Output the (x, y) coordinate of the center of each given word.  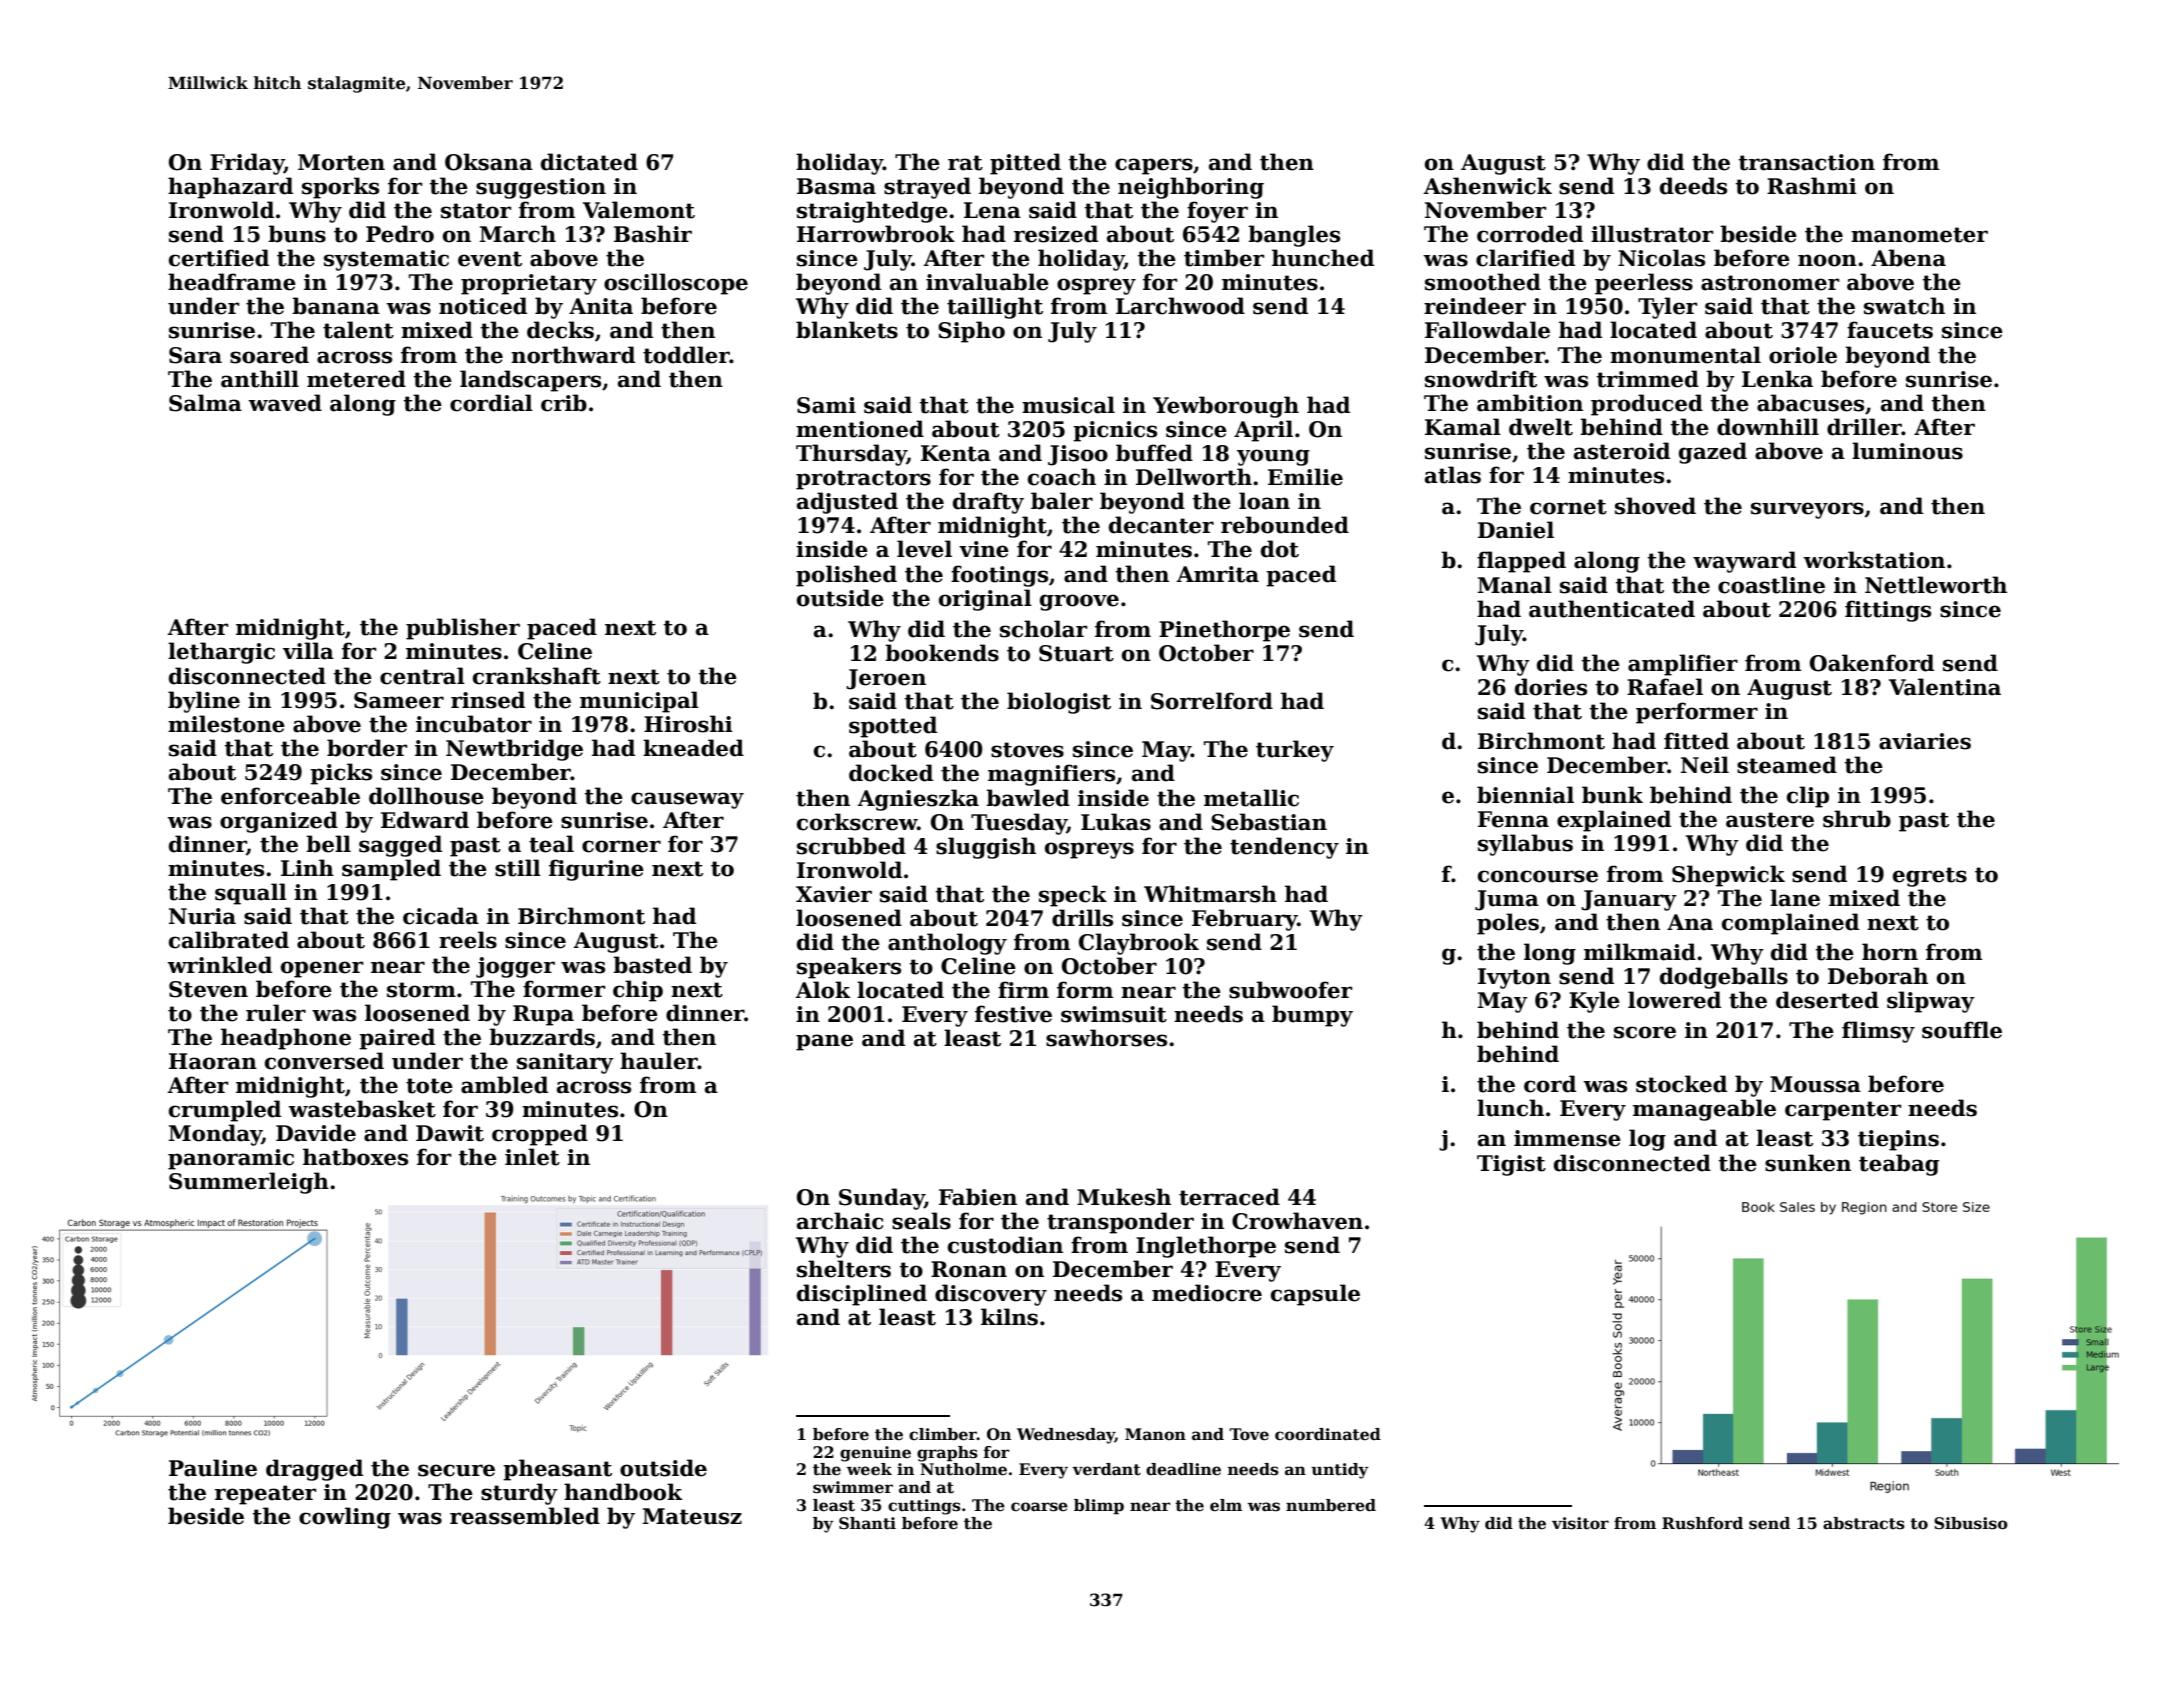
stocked (1681, 1084)
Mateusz (692, 1516)
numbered (1331, 1505)
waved (285, 403)
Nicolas (1661, 258)
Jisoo (1078, 455)
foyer (1217, 212)
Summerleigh (249, 1183)
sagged (400, 846)
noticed (483, 306)
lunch (1510, 1108)
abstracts (1864, 1523)
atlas (1453, 475)
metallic (1251, 798)
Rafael (1665, 687)
